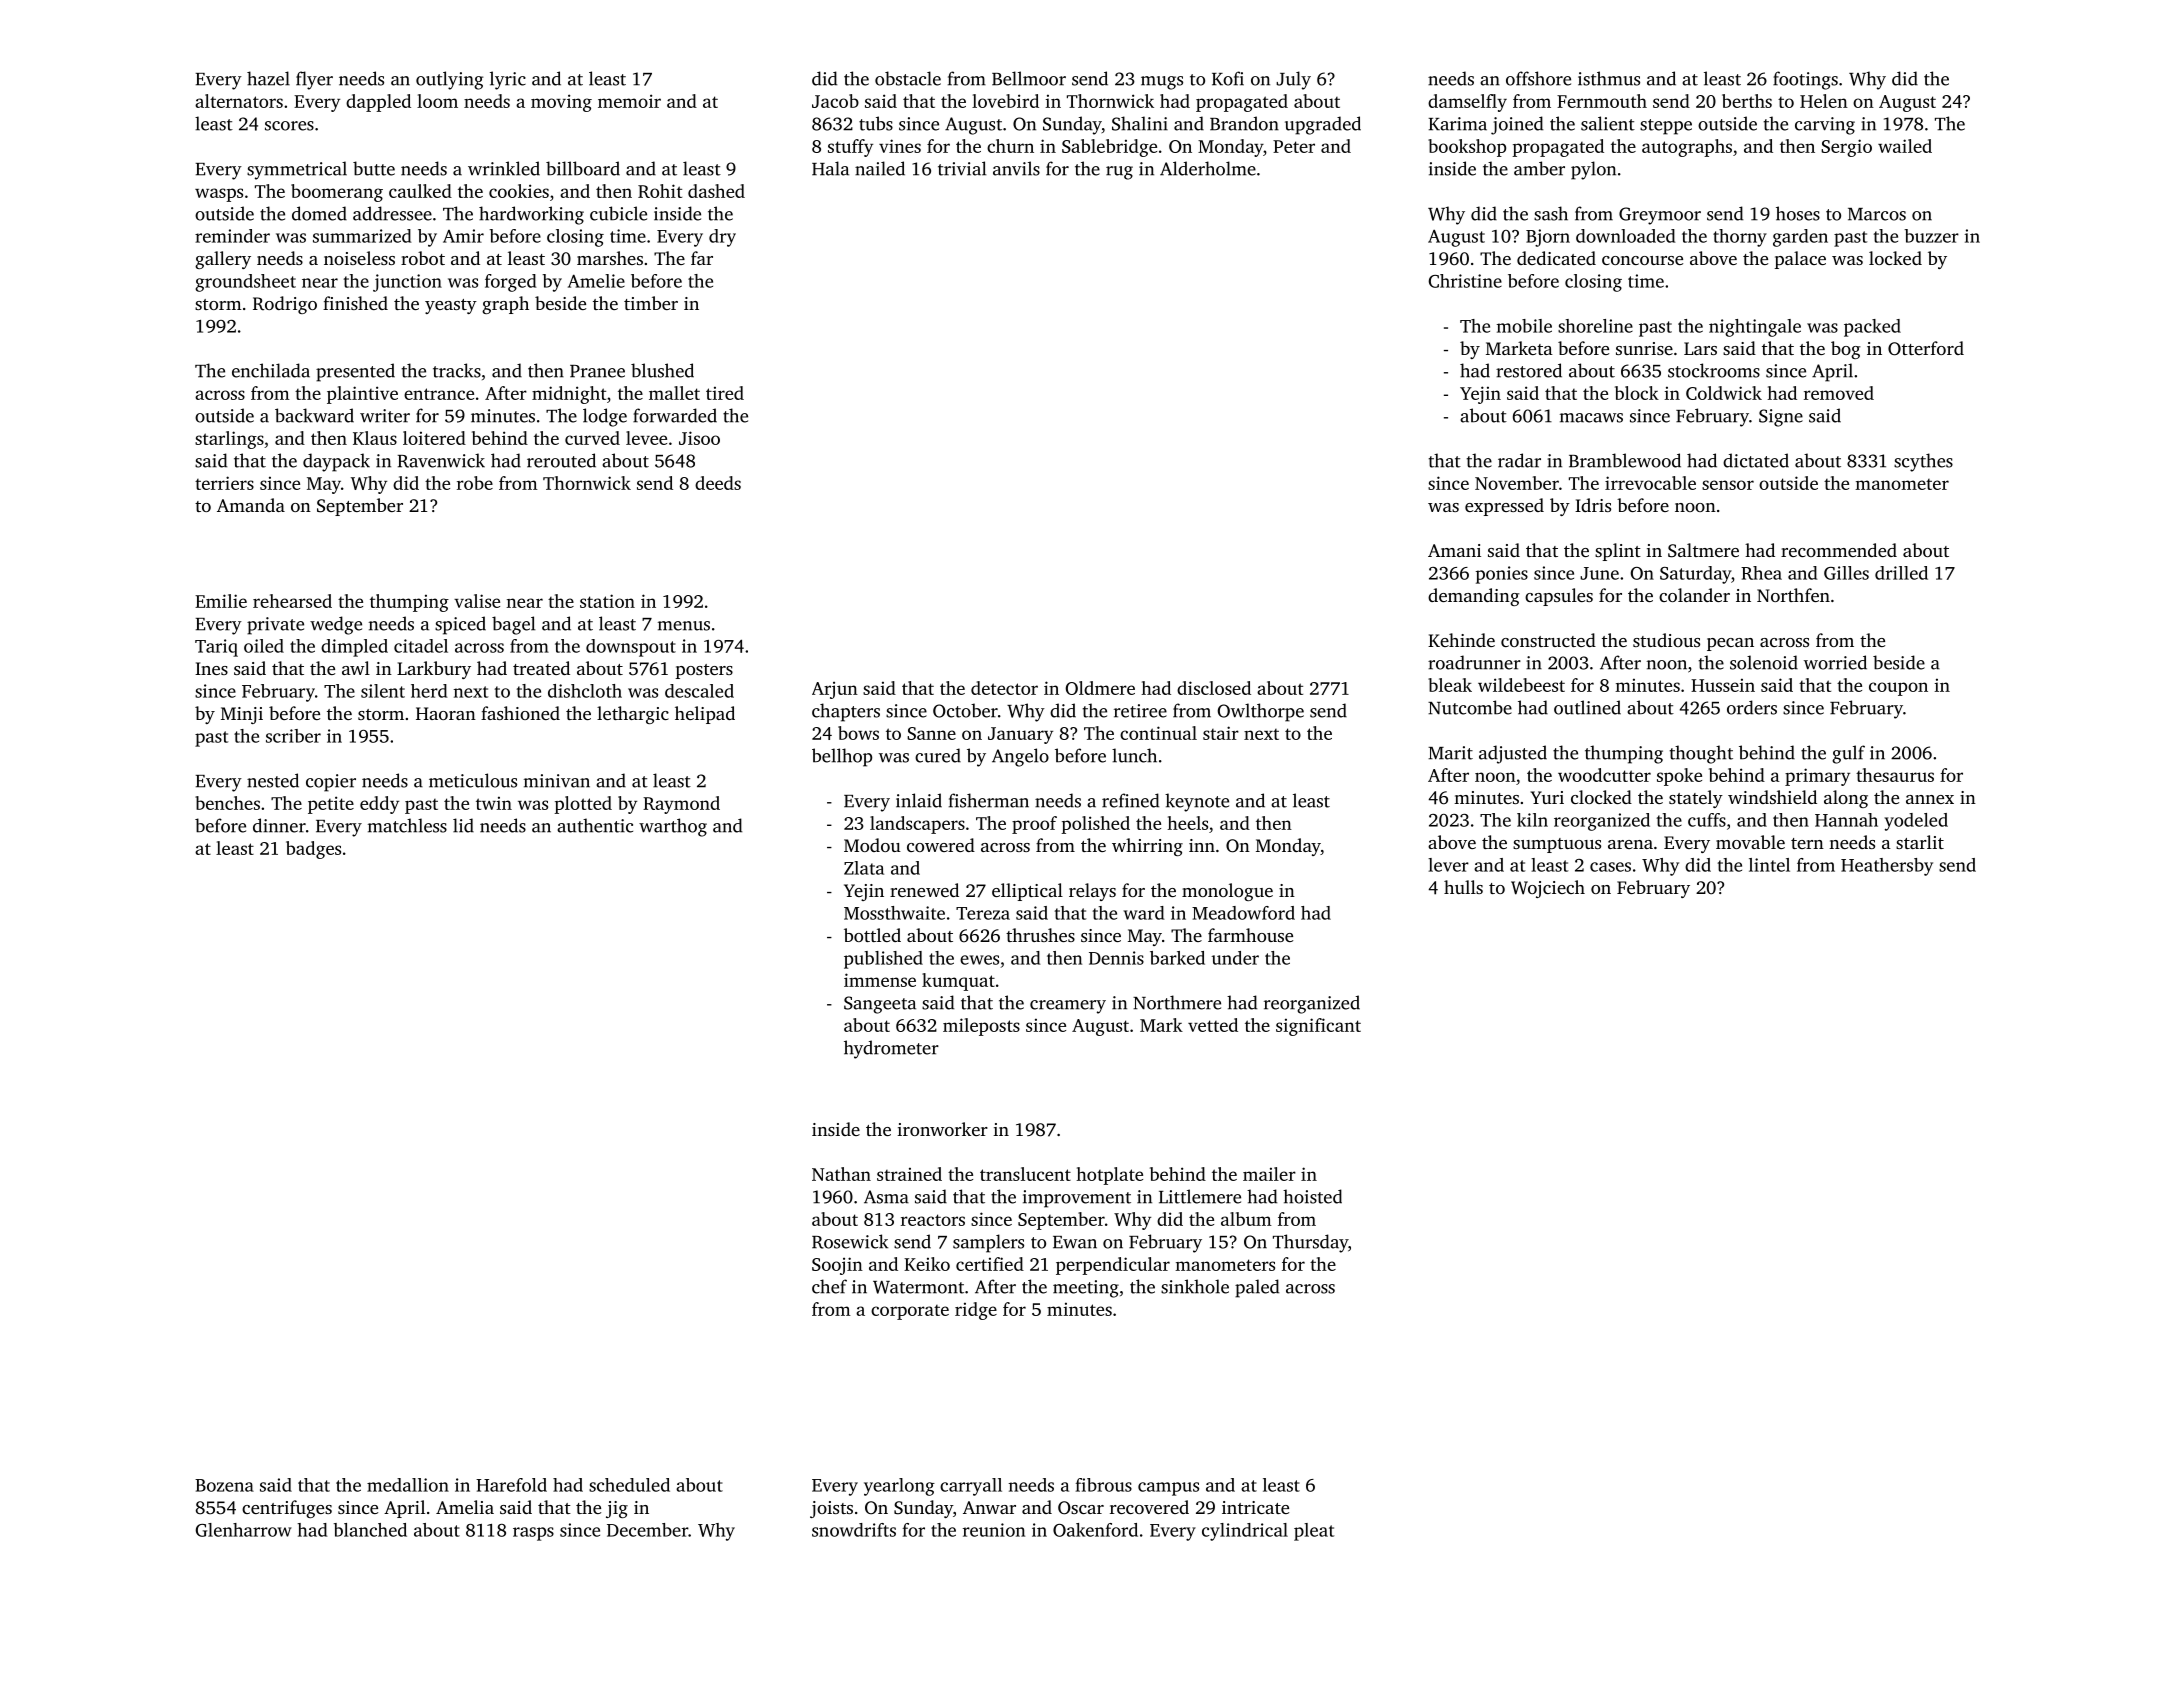 The height and width of the screenshot is (1683, 2178). What do you see at coordinates (561, 460) in the screenshot?
I see `rerouted` at bounding box center [561, 460].
